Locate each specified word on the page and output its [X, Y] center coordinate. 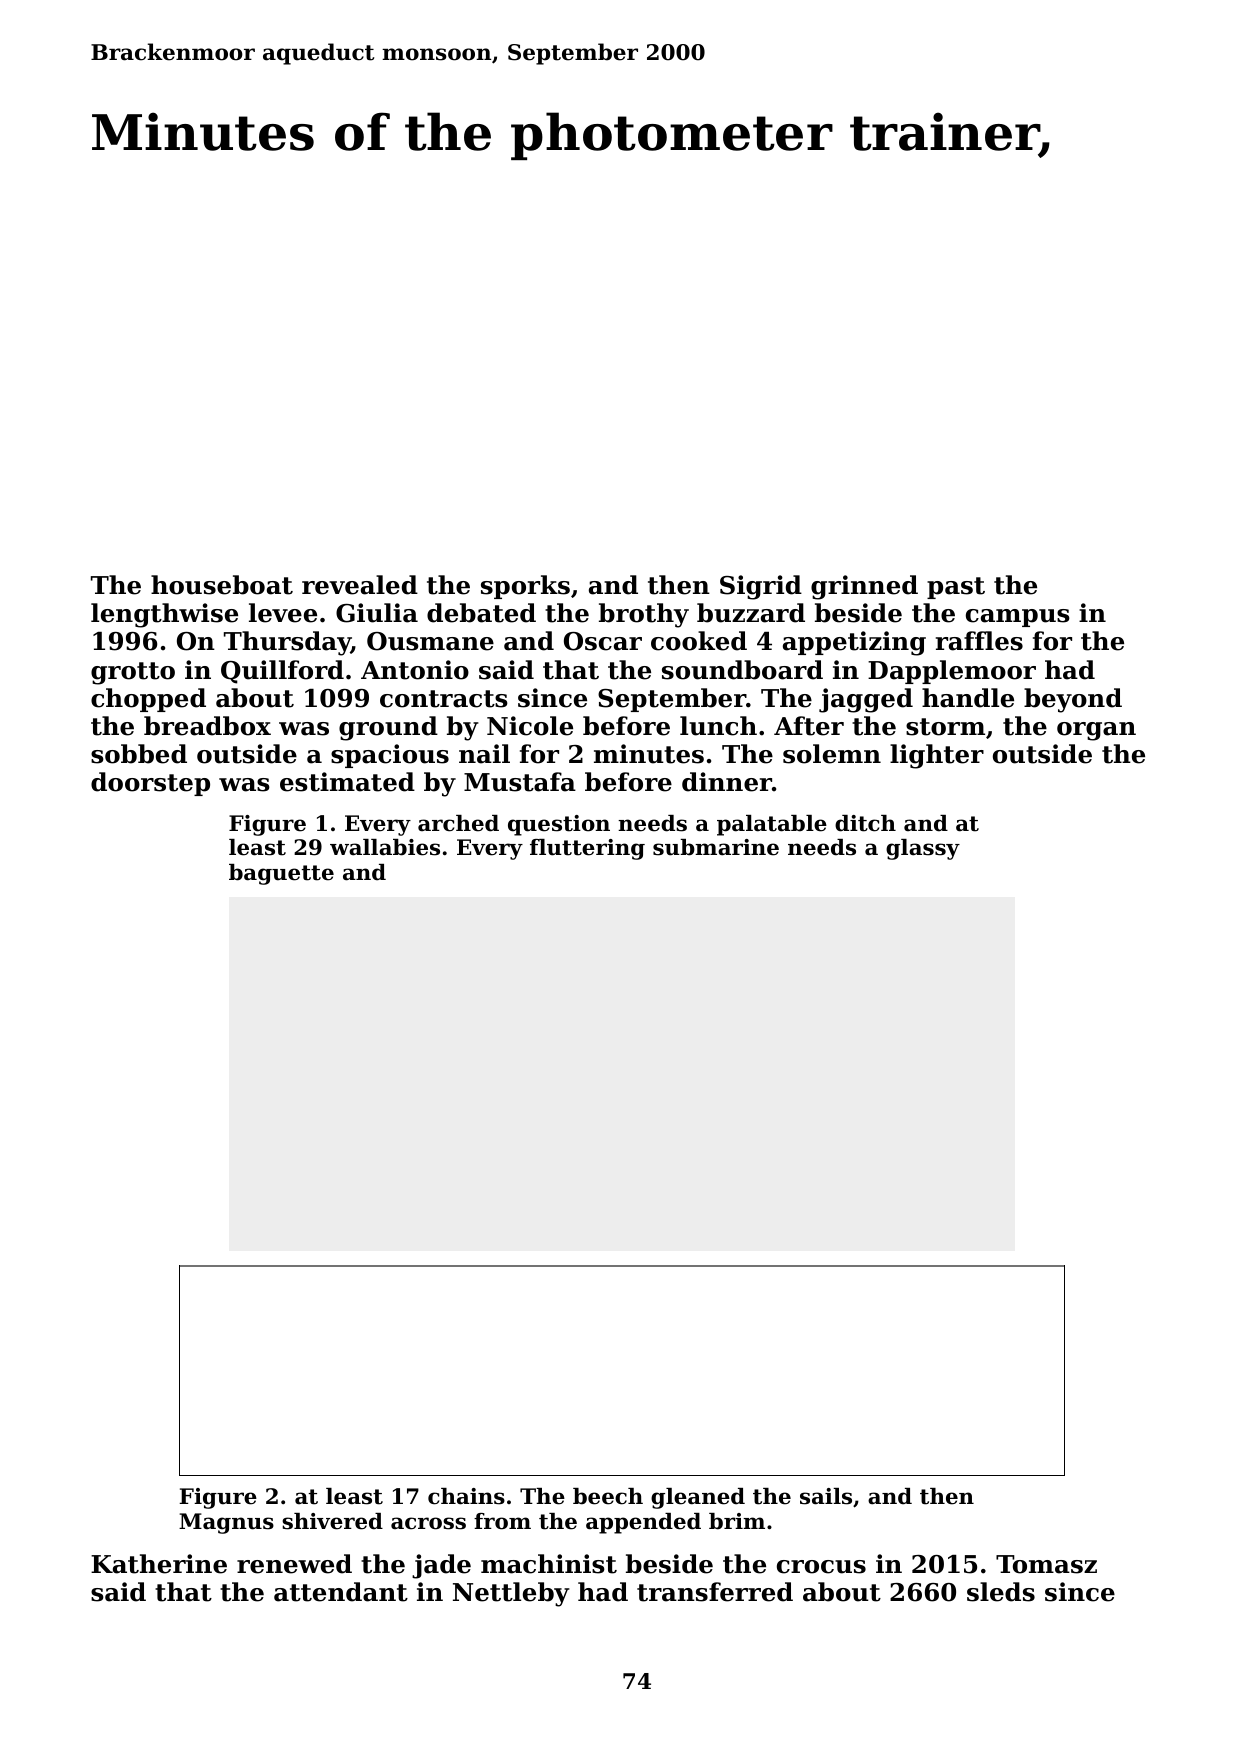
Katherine [159, 1564]
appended [643, 1523]
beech [608, 1496]
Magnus [226, 1523]
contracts [444, 699]
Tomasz [1046, 1564]
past [956, 588]
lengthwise [164, 615]
